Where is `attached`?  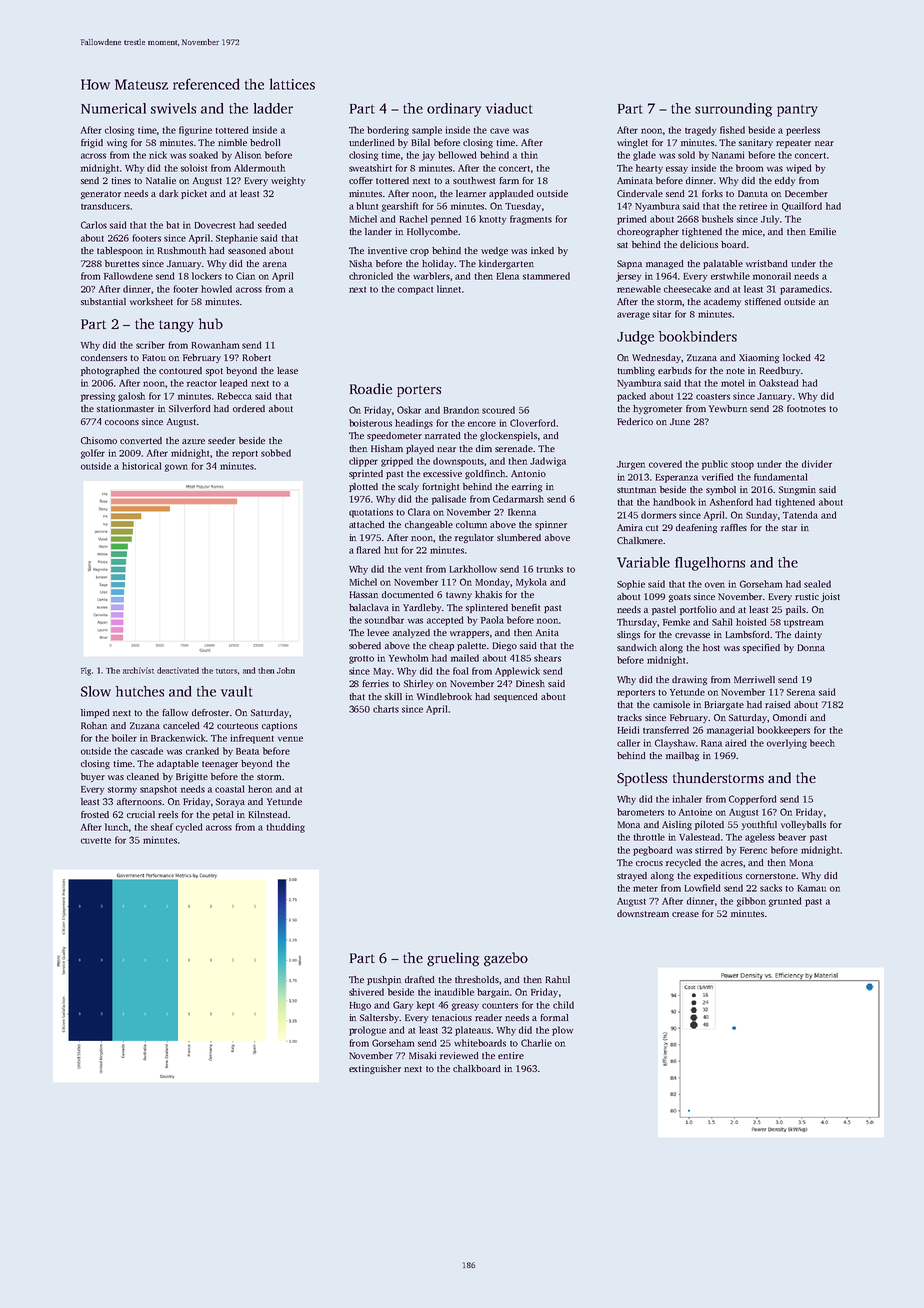
attached is located at coordinates (367, 524).
